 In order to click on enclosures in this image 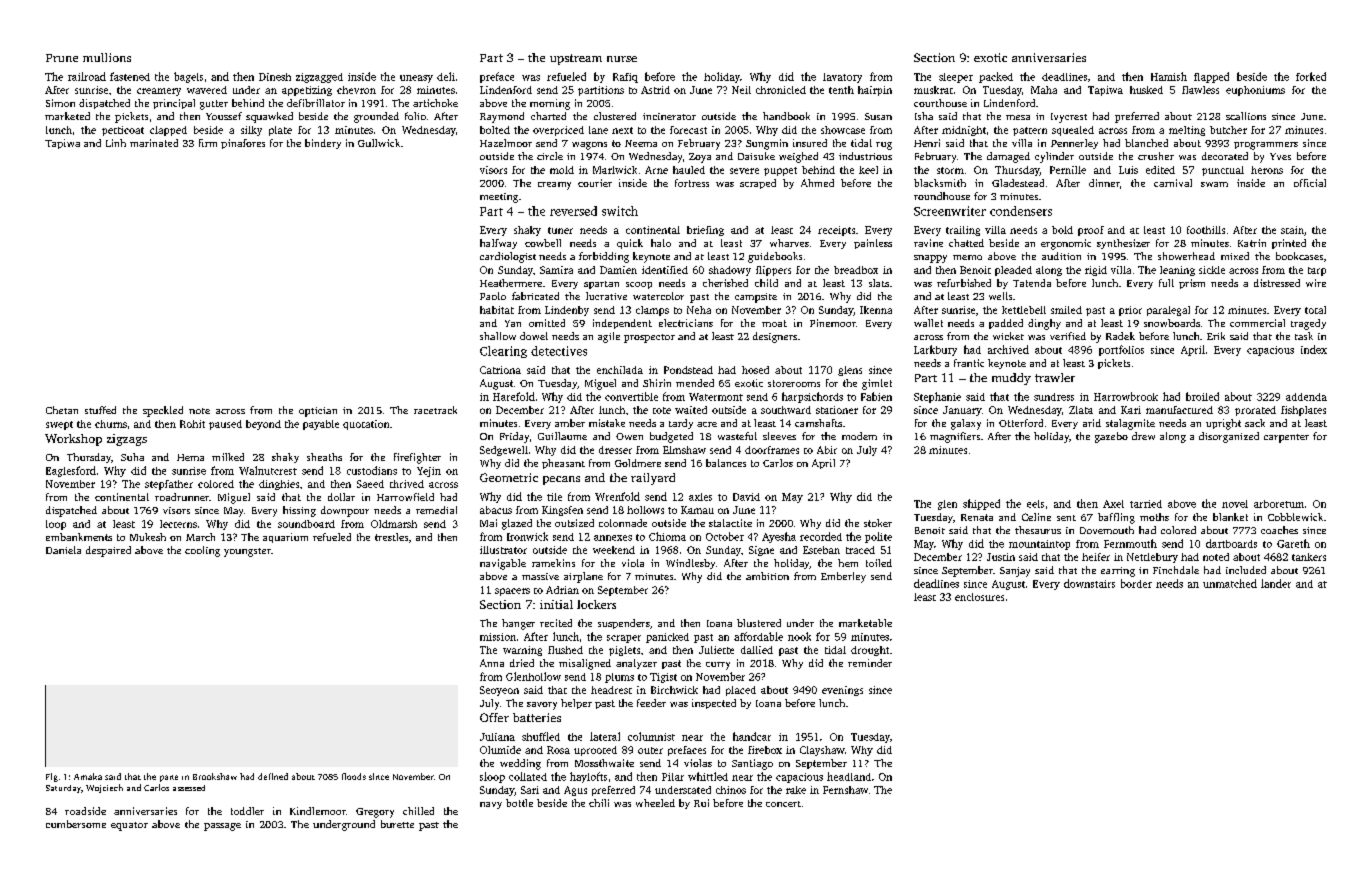, I will do `click(979, 597)`.
